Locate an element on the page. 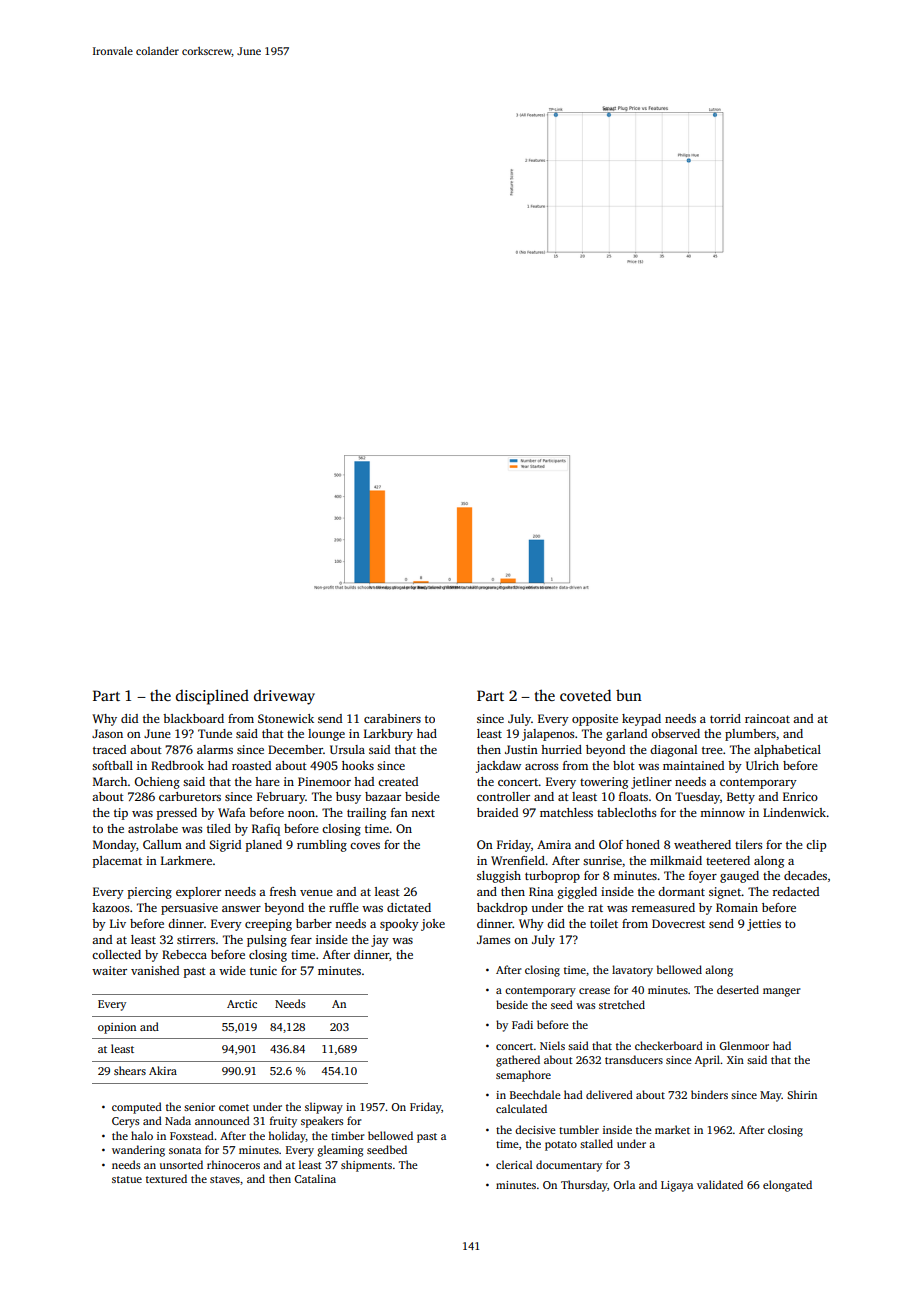 The width and height of the document is (924, 1308). plumbers is located at coordinates (750, 735).
